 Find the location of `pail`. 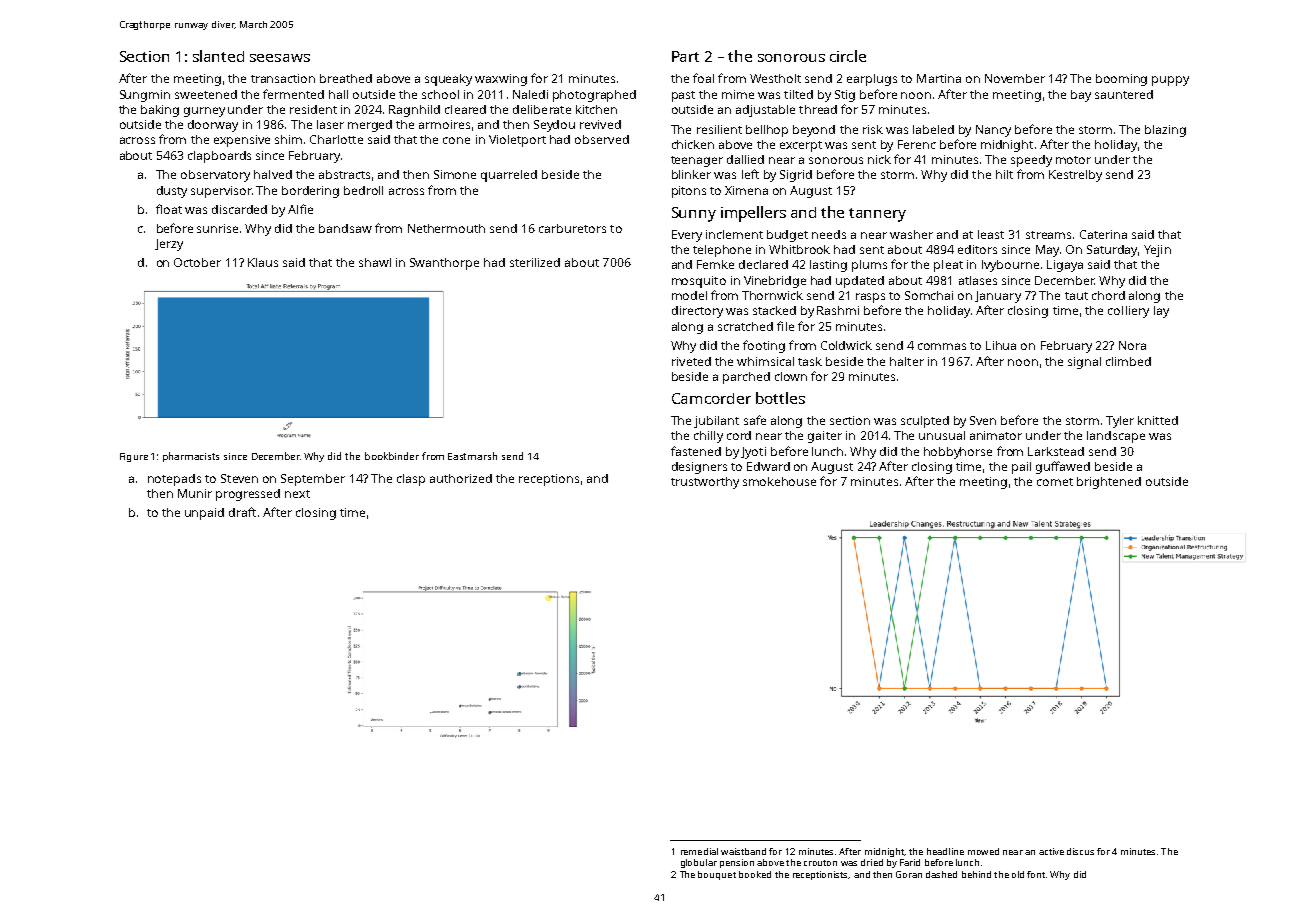

pail is located at coordinates (1021, 468).
